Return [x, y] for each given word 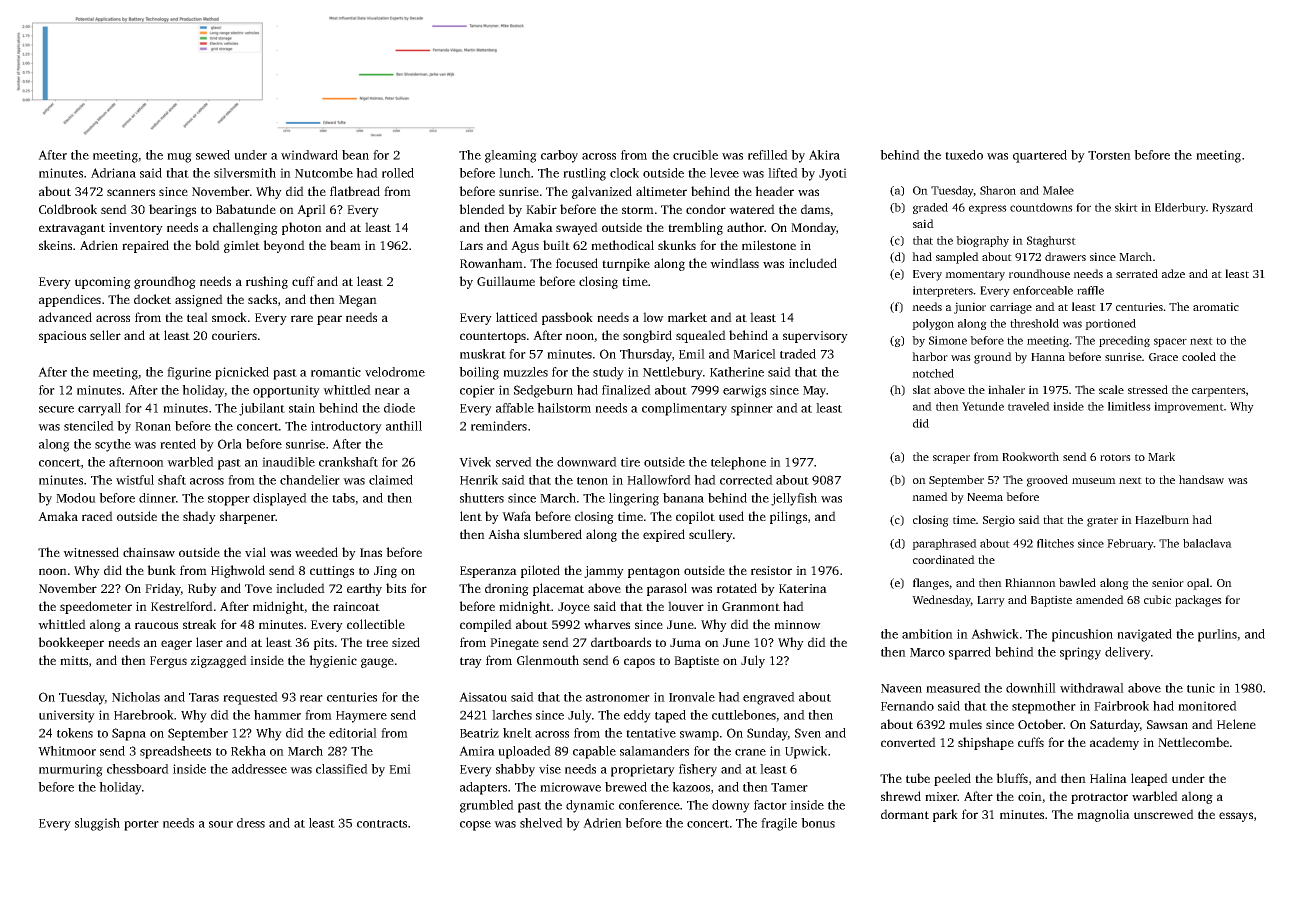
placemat [558, 589]
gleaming [511, 156]
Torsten [1109, 155]
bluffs [1012, 778]
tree [377, 643]
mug [179, 158]
